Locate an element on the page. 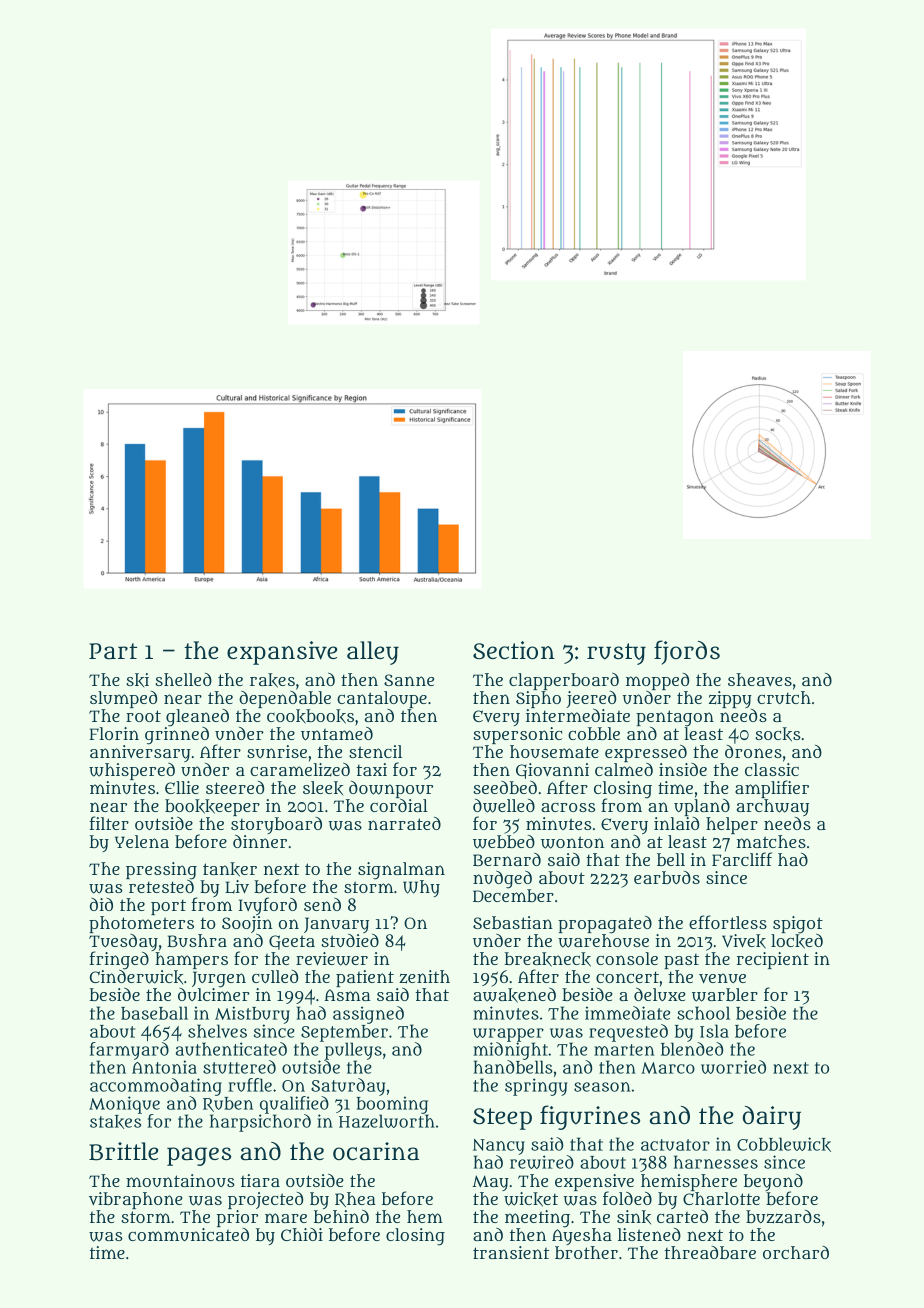  earbuds is located at coordinates (667, 877).
